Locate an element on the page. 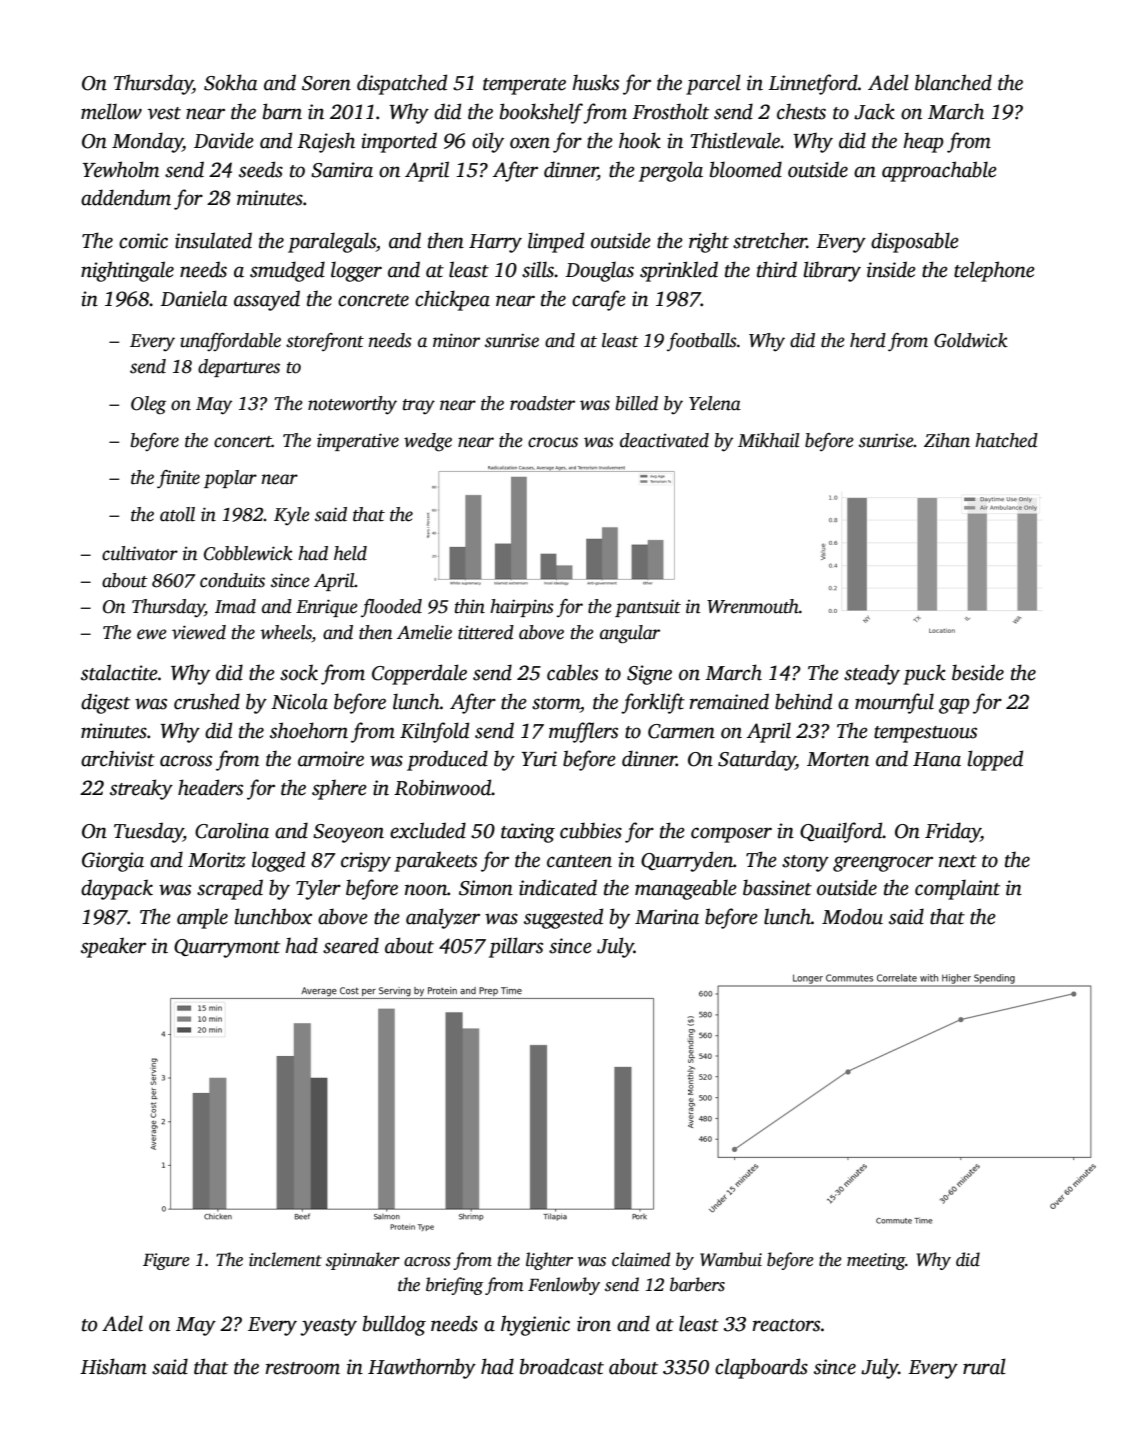  speaker is located at coordinates (113, 947).
